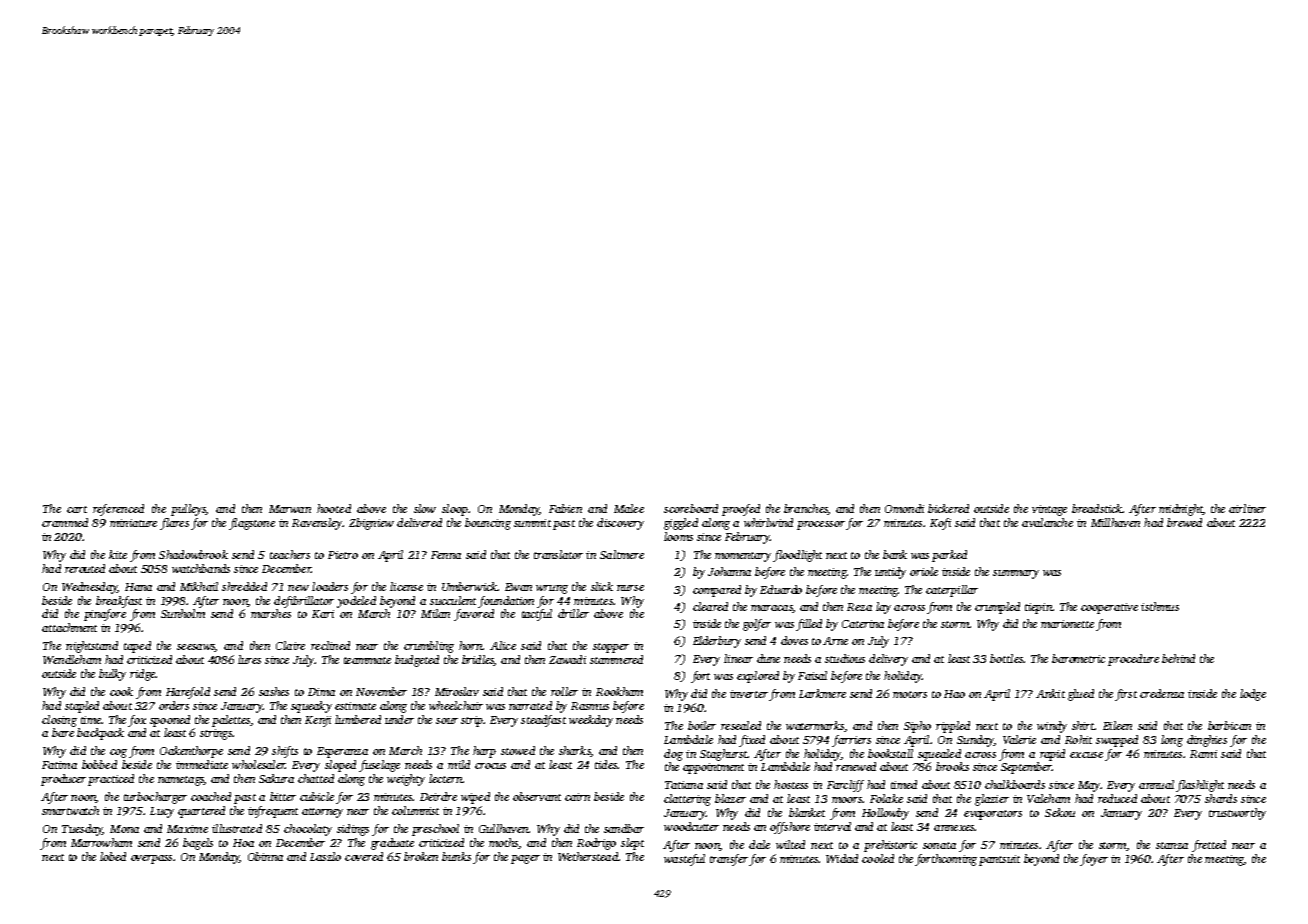 This image has width=1308, height=924. I want to click on mild, so click(459, 764).
